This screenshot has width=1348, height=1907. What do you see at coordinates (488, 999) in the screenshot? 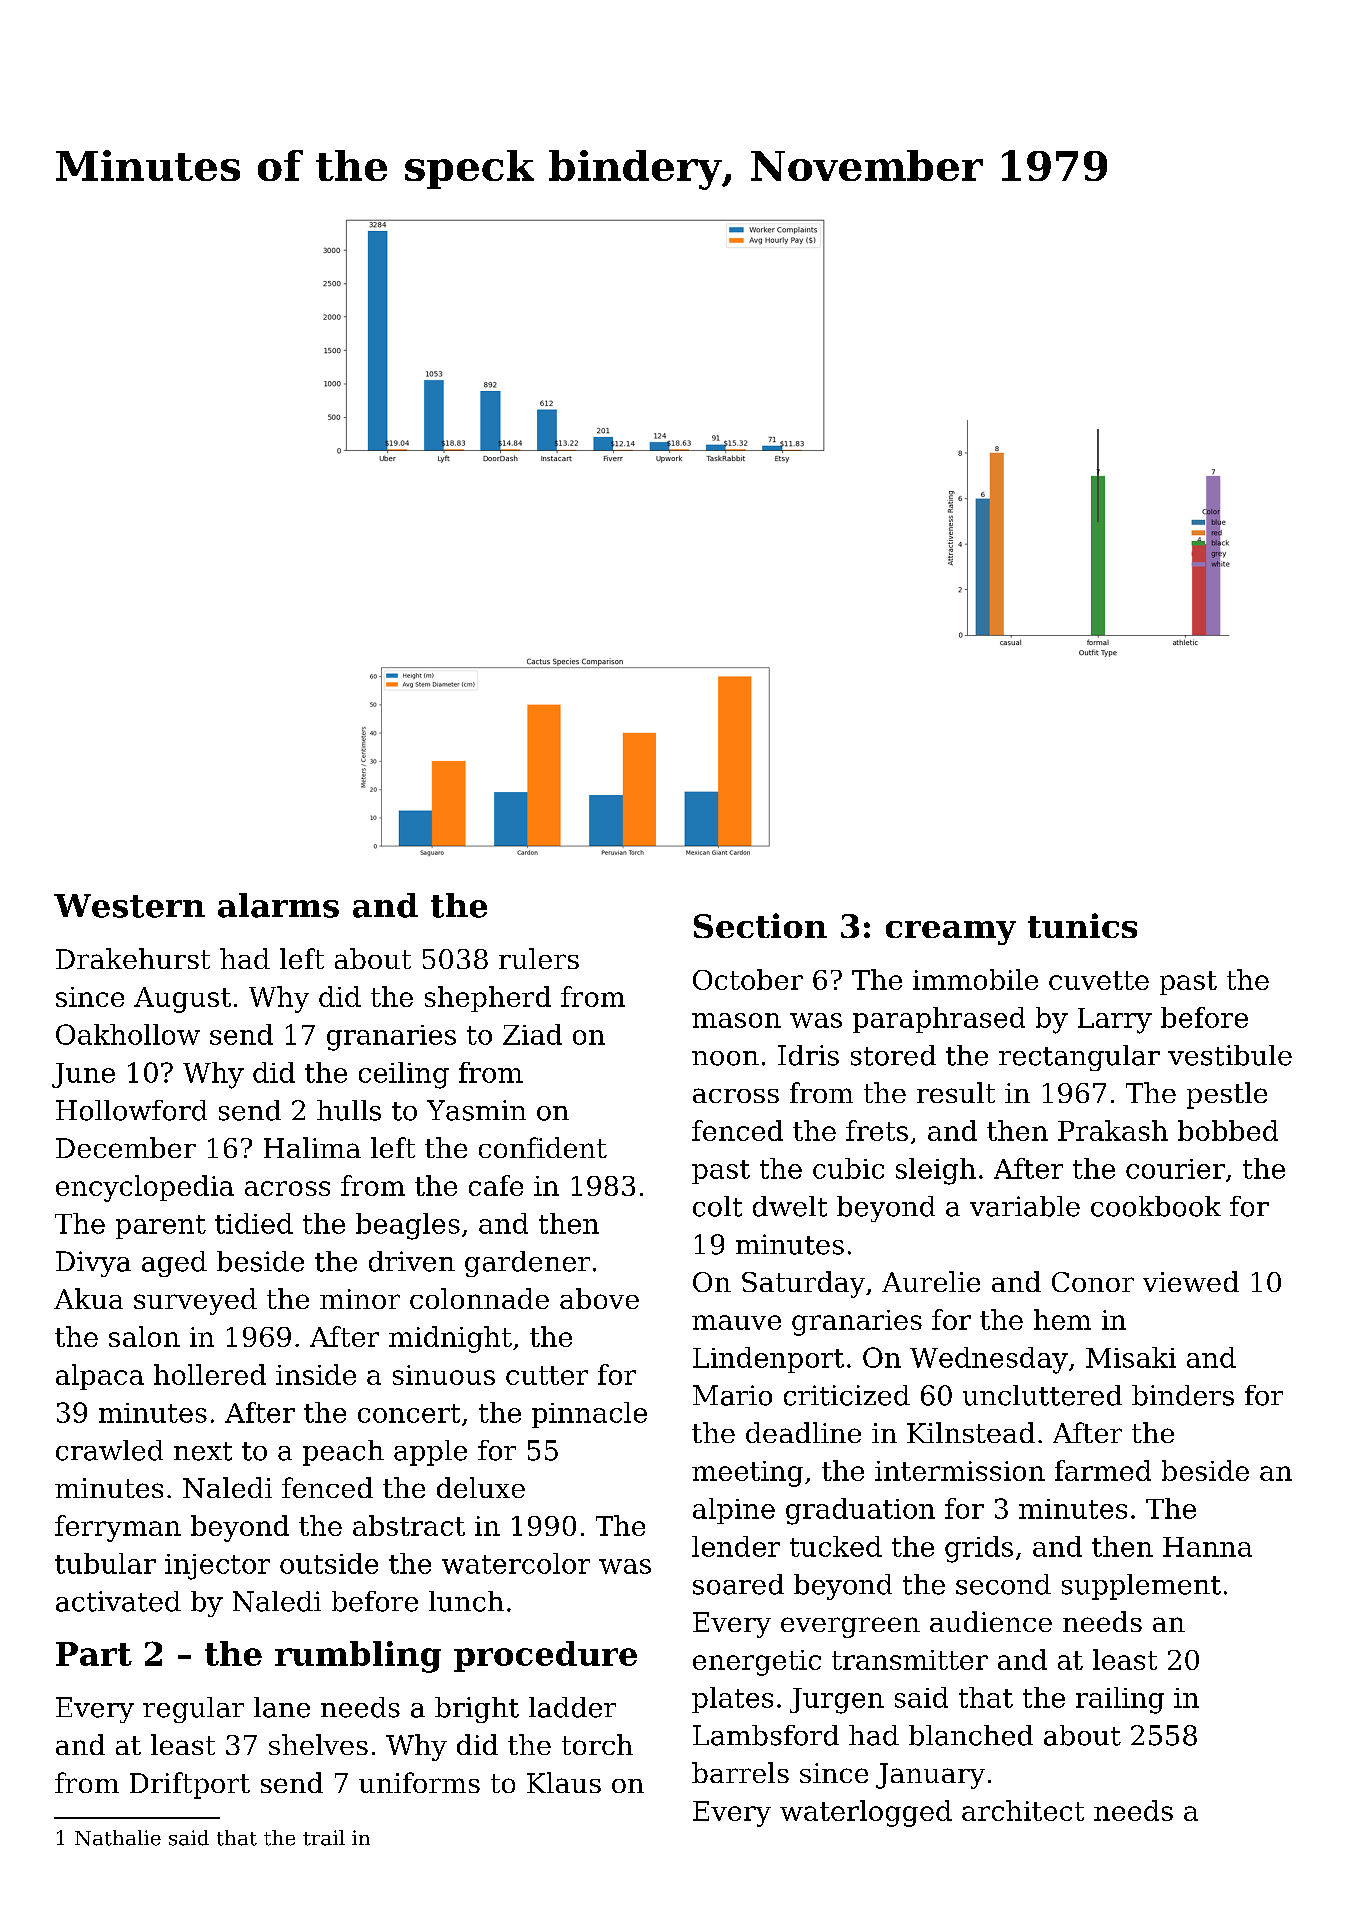
I see `shepherd` at bounding box center [488, 999].
